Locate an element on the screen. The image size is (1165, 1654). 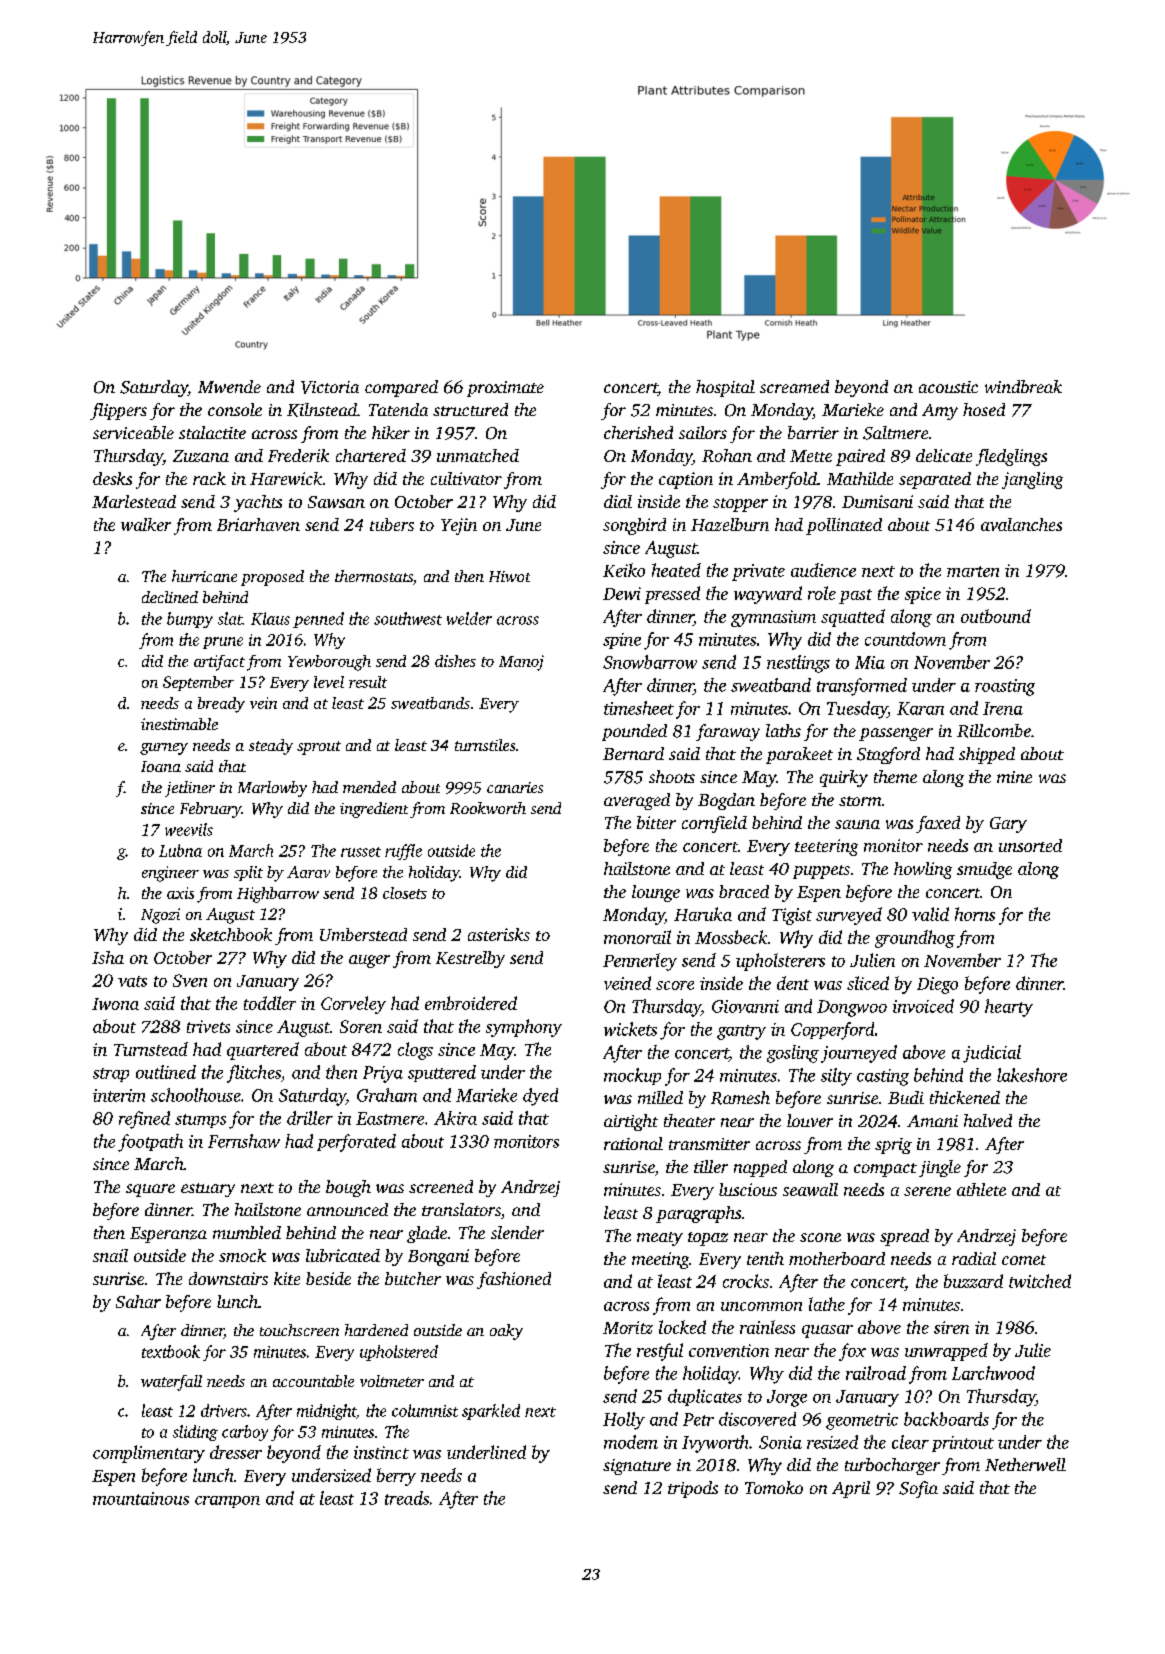
twitched is located at coordinates (1040, 1281).
